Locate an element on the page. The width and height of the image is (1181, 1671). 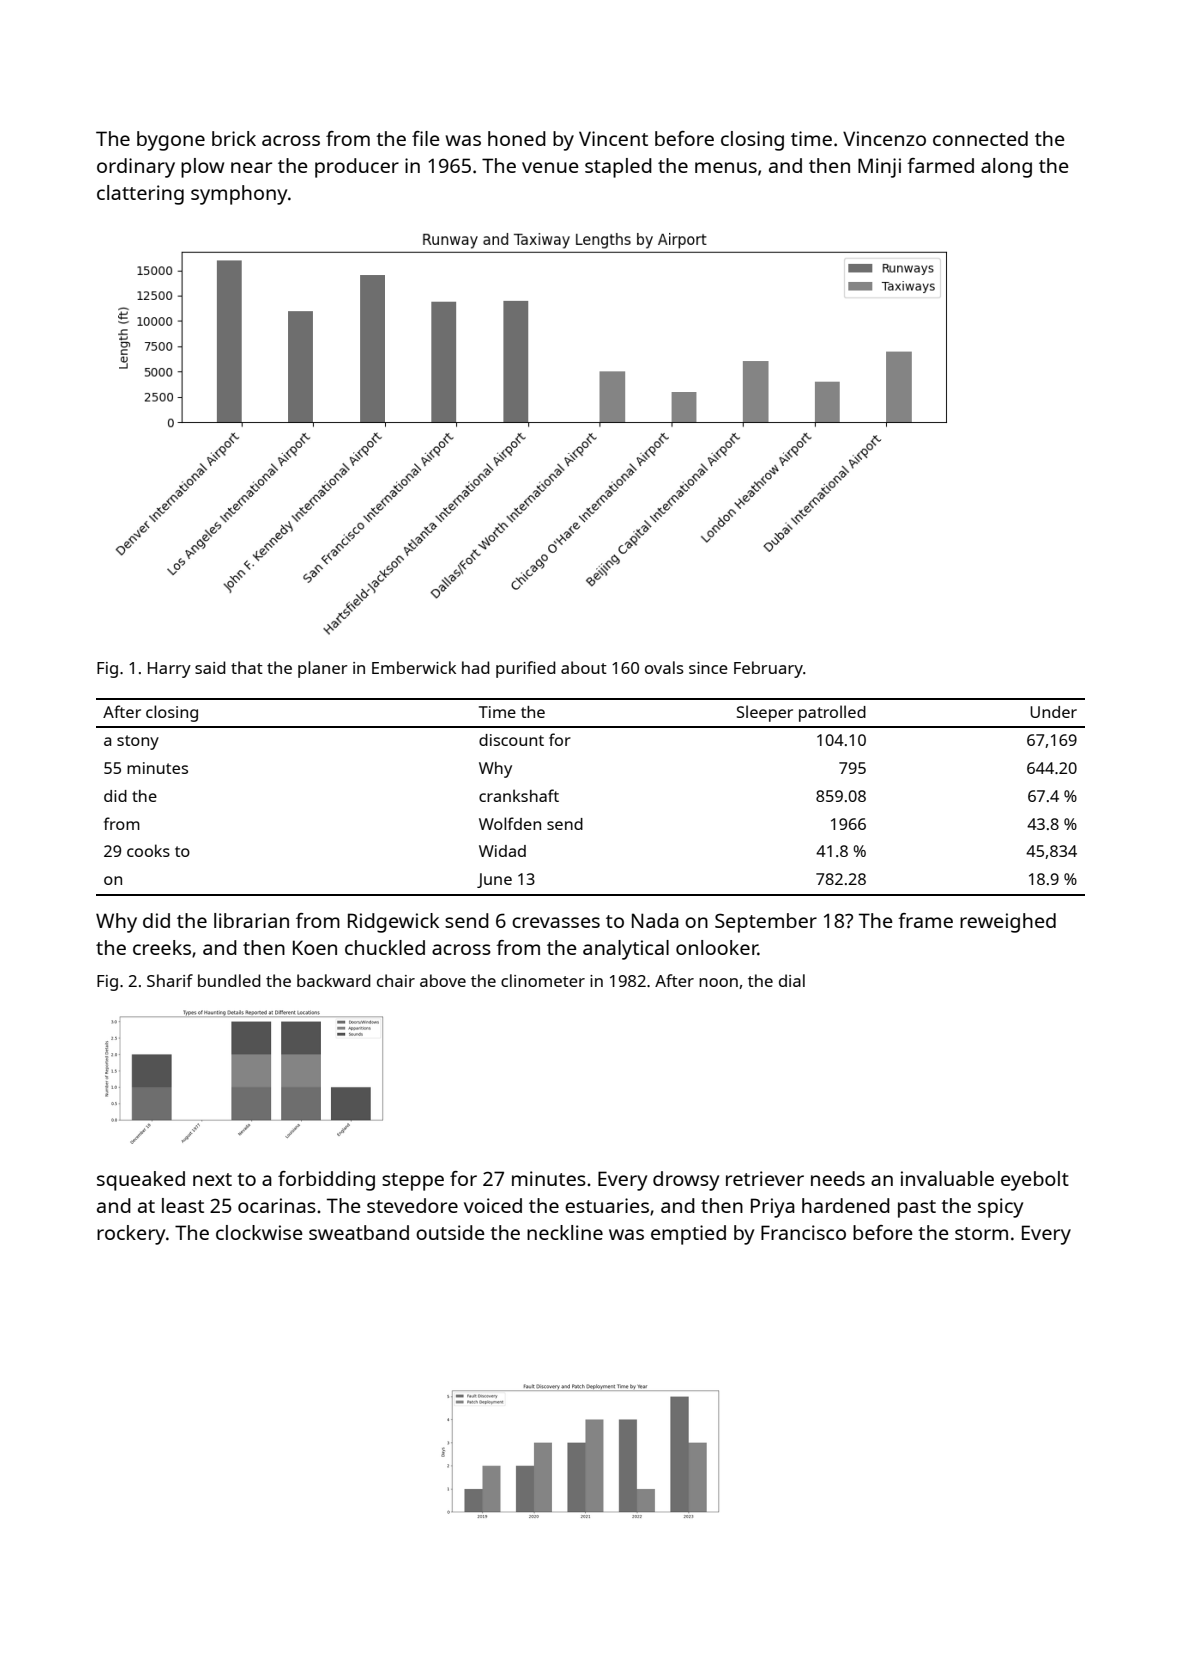
symphony is located at coordinates (239, 195).
